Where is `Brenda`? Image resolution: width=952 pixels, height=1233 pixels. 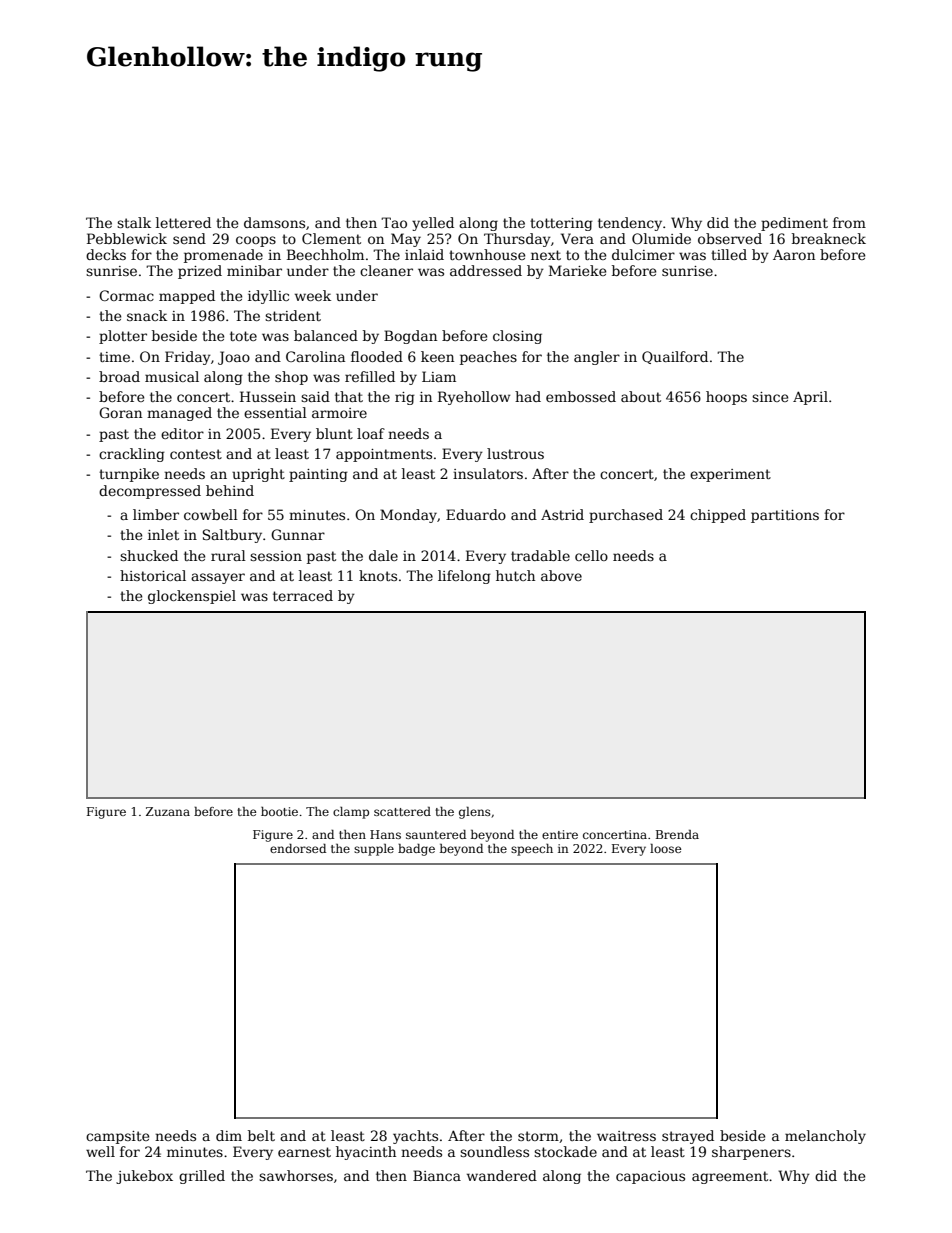
Brenda is located at coordinates (677, 834).
